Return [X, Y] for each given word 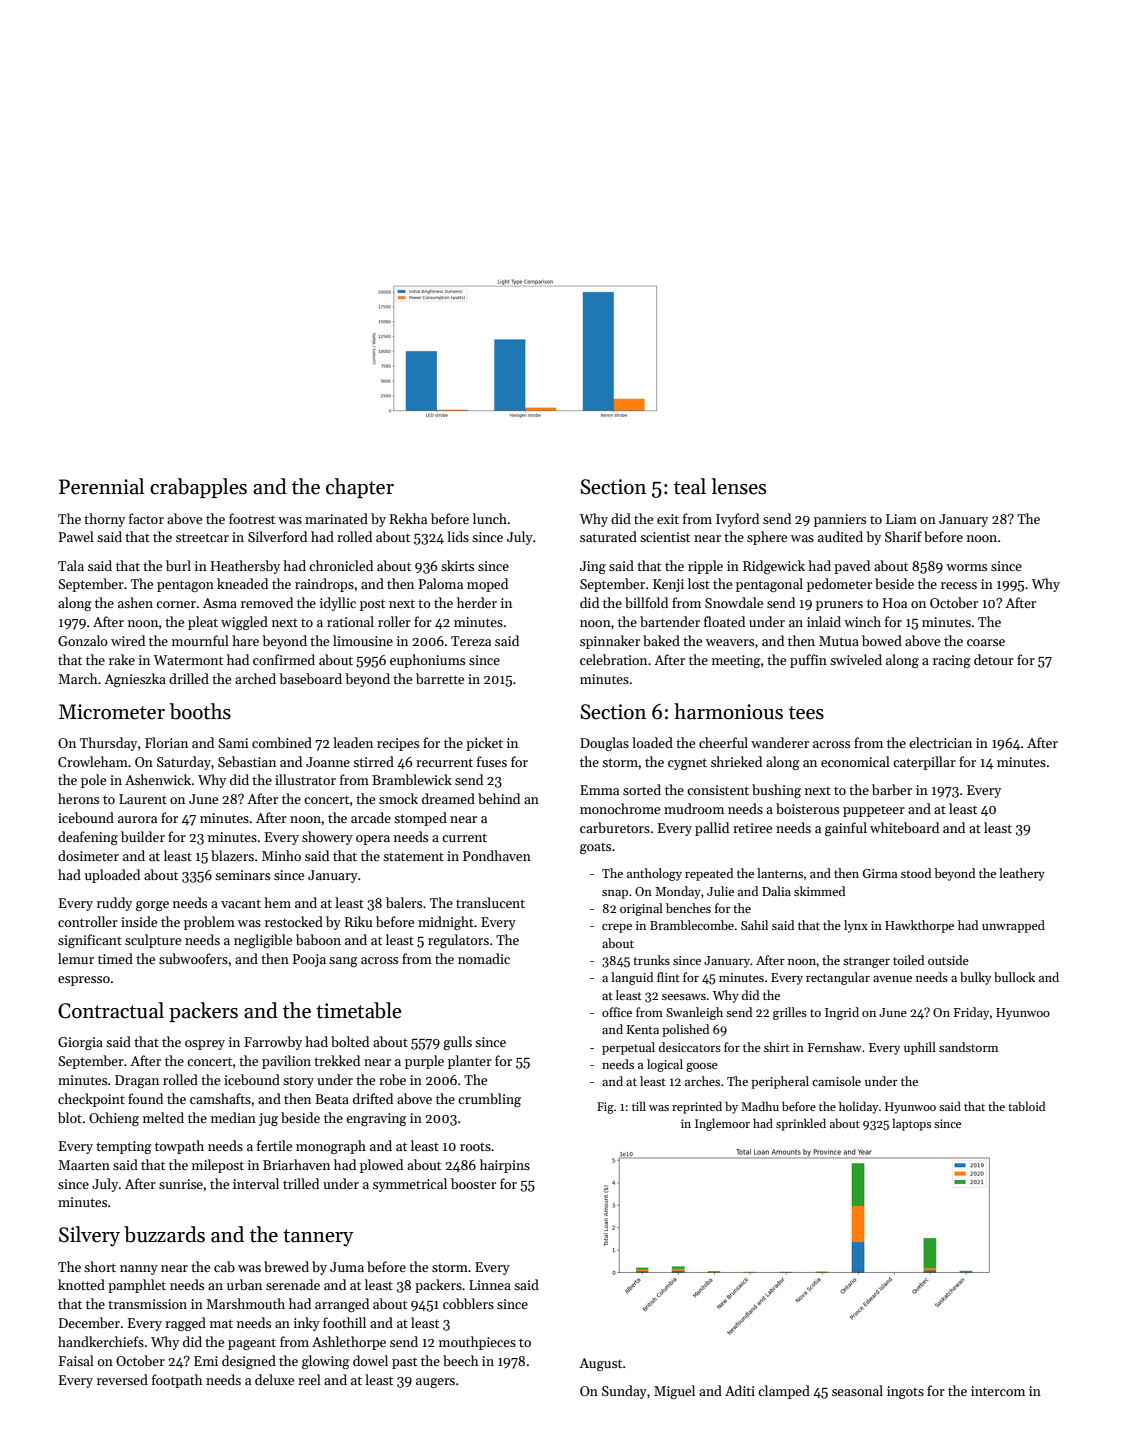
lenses [739, 486]
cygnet [687, 764]
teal [690, 486]
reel [309, 1379]
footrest [252, 518]
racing [952, 661]
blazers [232, 855]
